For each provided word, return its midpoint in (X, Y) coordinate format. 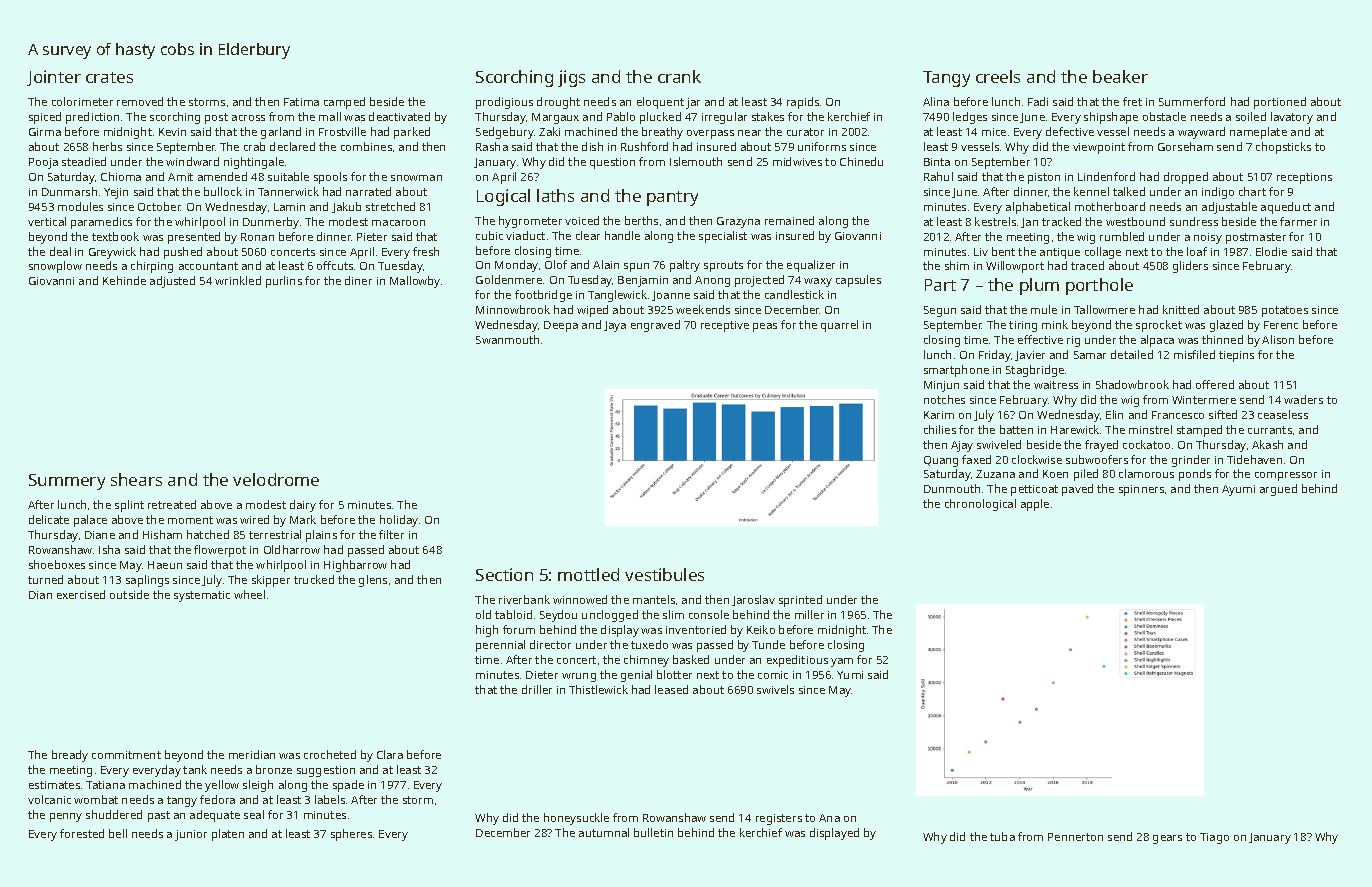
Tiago (1214, 838)
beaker (1120, 76)
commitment (126, 755)
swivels (775, 689)
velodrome (276, 479)
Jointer (54, 78)
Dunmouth (952, 488)
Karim (939, 415)
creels (998, 76)
